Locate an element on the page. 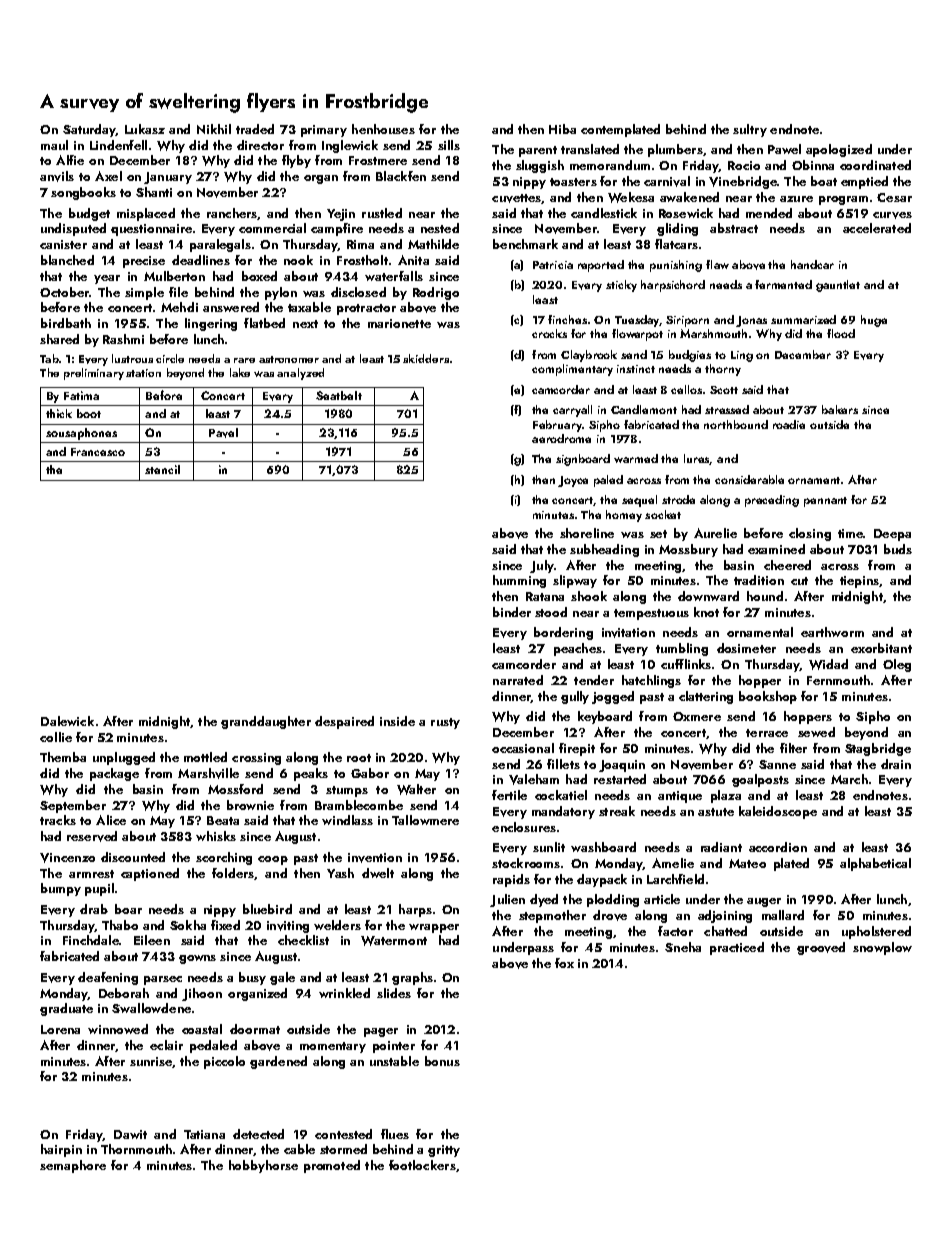 This page has height=1233, width=952. unstable is located at coordinates (394, 1061).
